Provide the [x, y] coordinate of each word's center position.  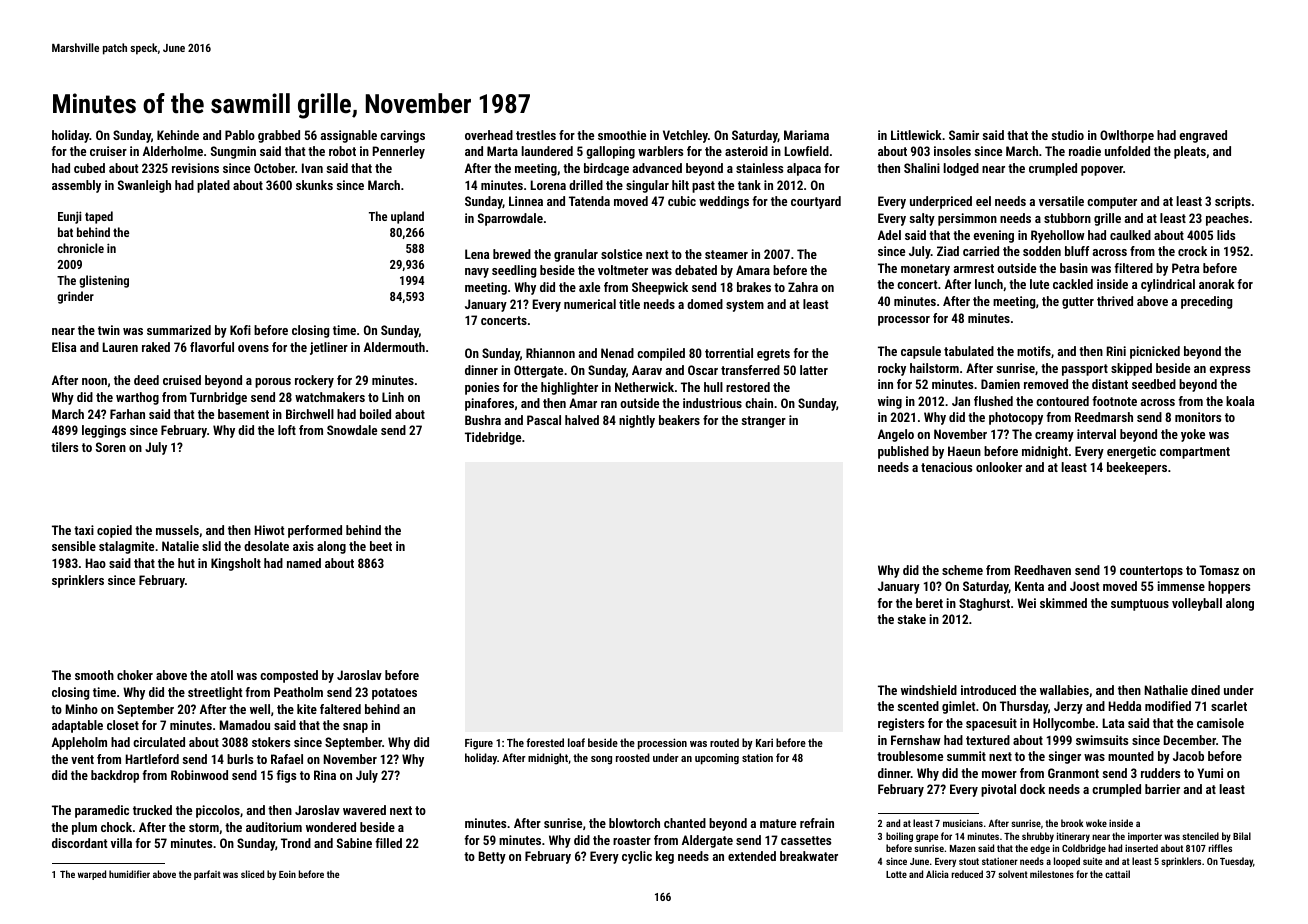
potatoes [394, 694]
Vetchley [685, 136]
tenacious [946, 467]
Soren [111, 447]
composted [289, 676]
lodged [961, 169]
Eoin [287, 874]
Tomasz [1219, 570]
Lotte [896, 874]
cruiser [108, 151]
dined [1205, 690]
